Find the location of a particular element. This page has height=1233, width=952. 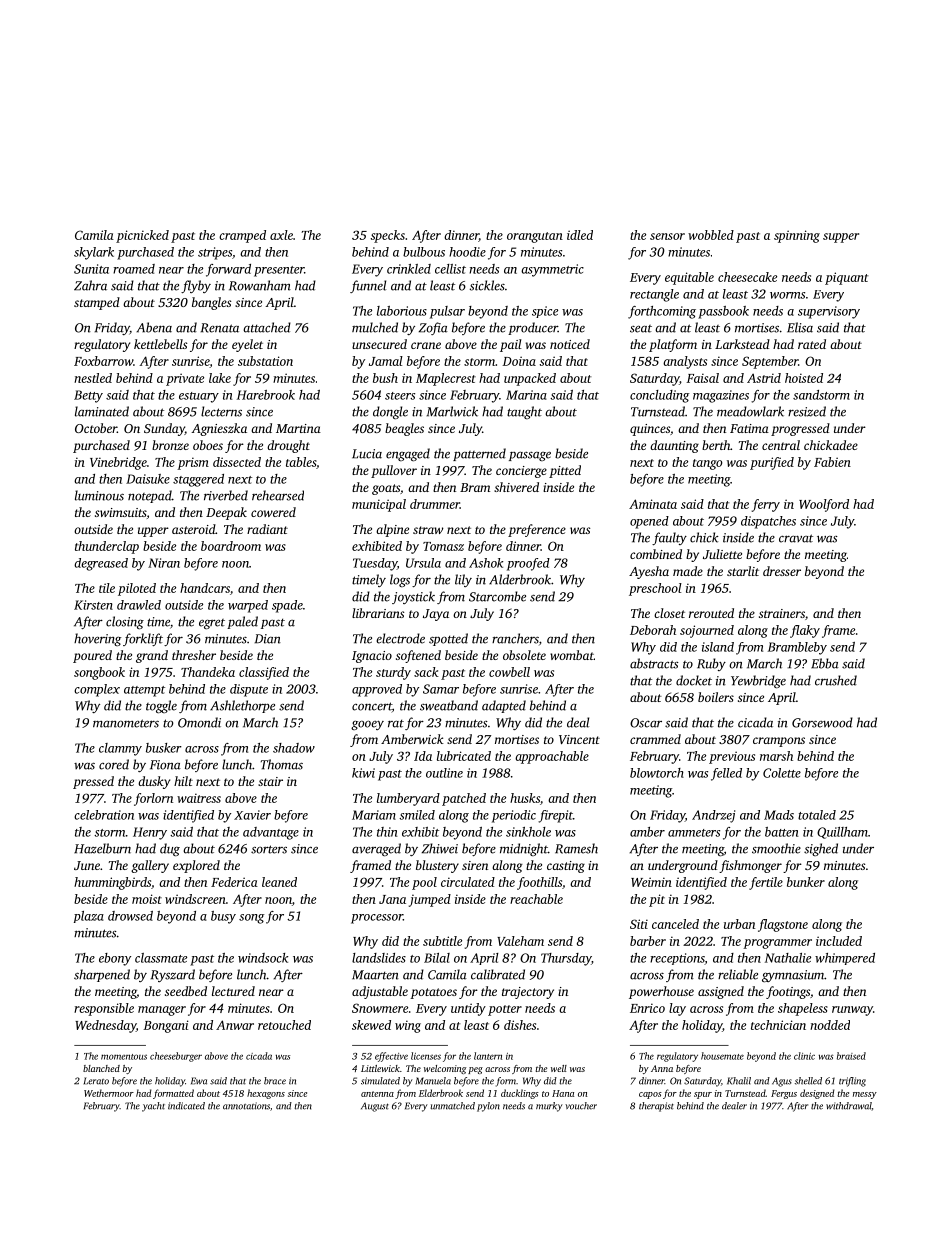

October is located at coordinates (96, 428).
